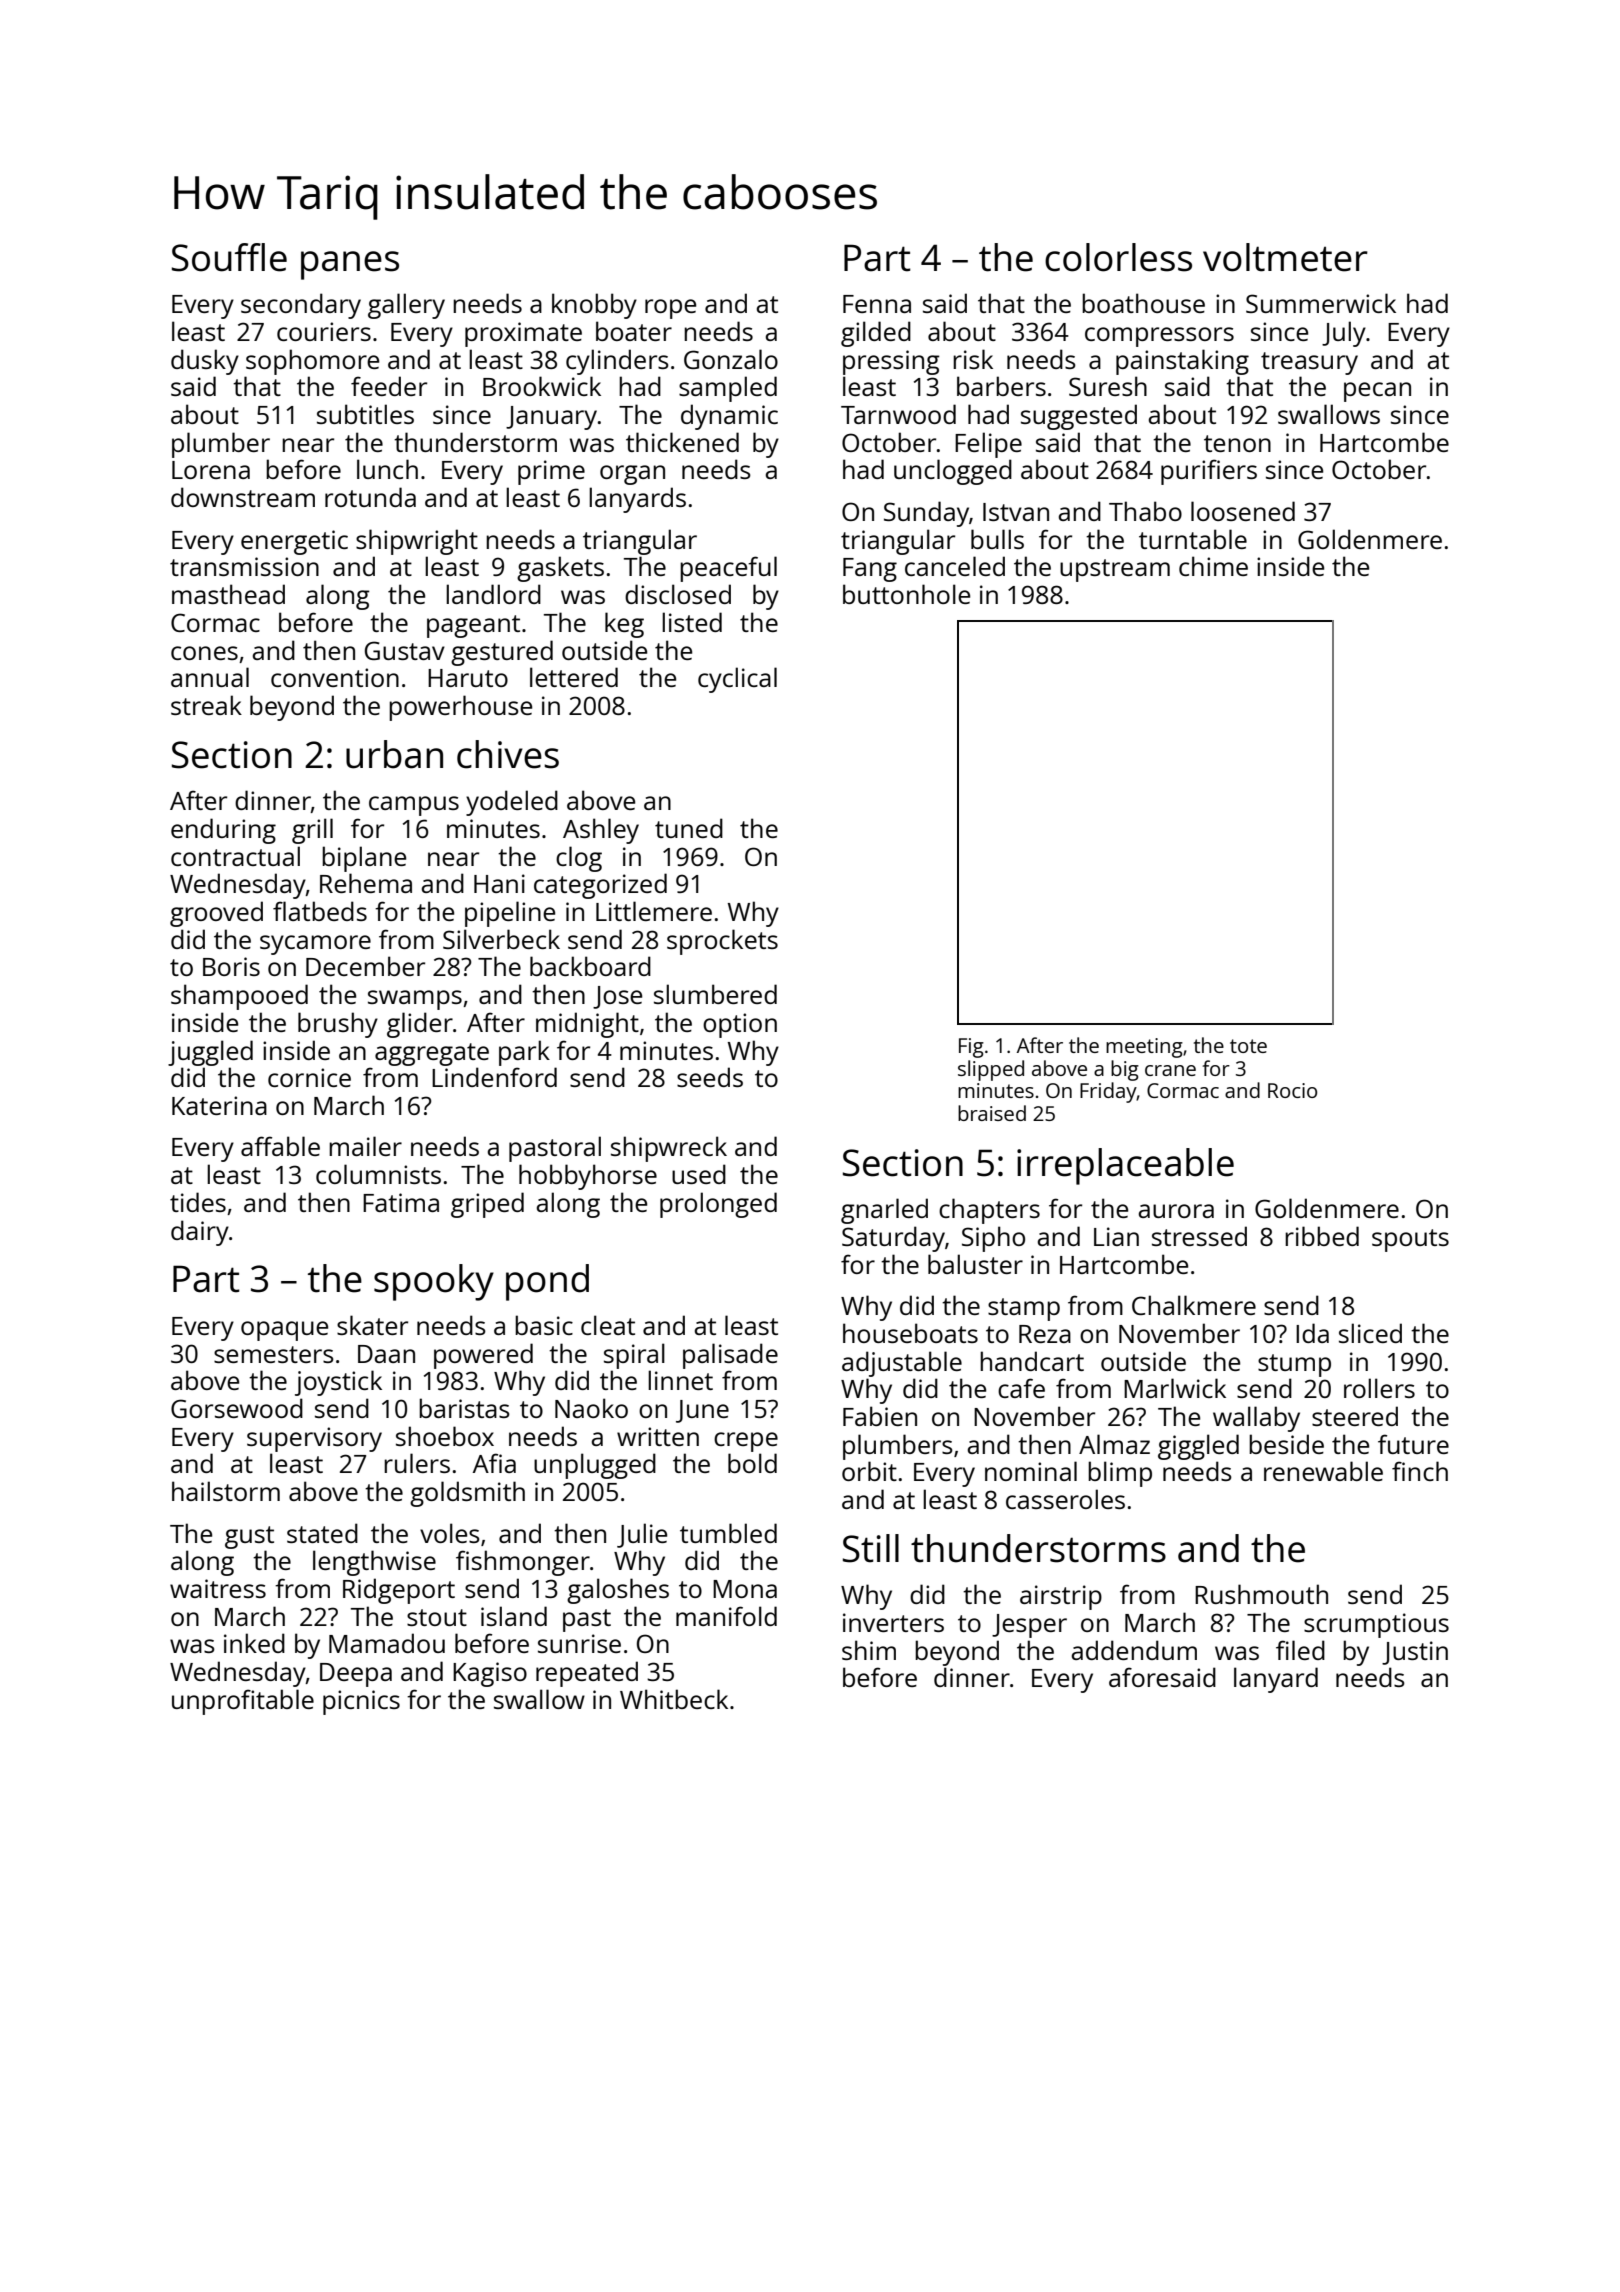  What do you see at coordinates (1285, 257) in the screenshot?
I see `voltmeter` at bounding box center [1285, 257].
